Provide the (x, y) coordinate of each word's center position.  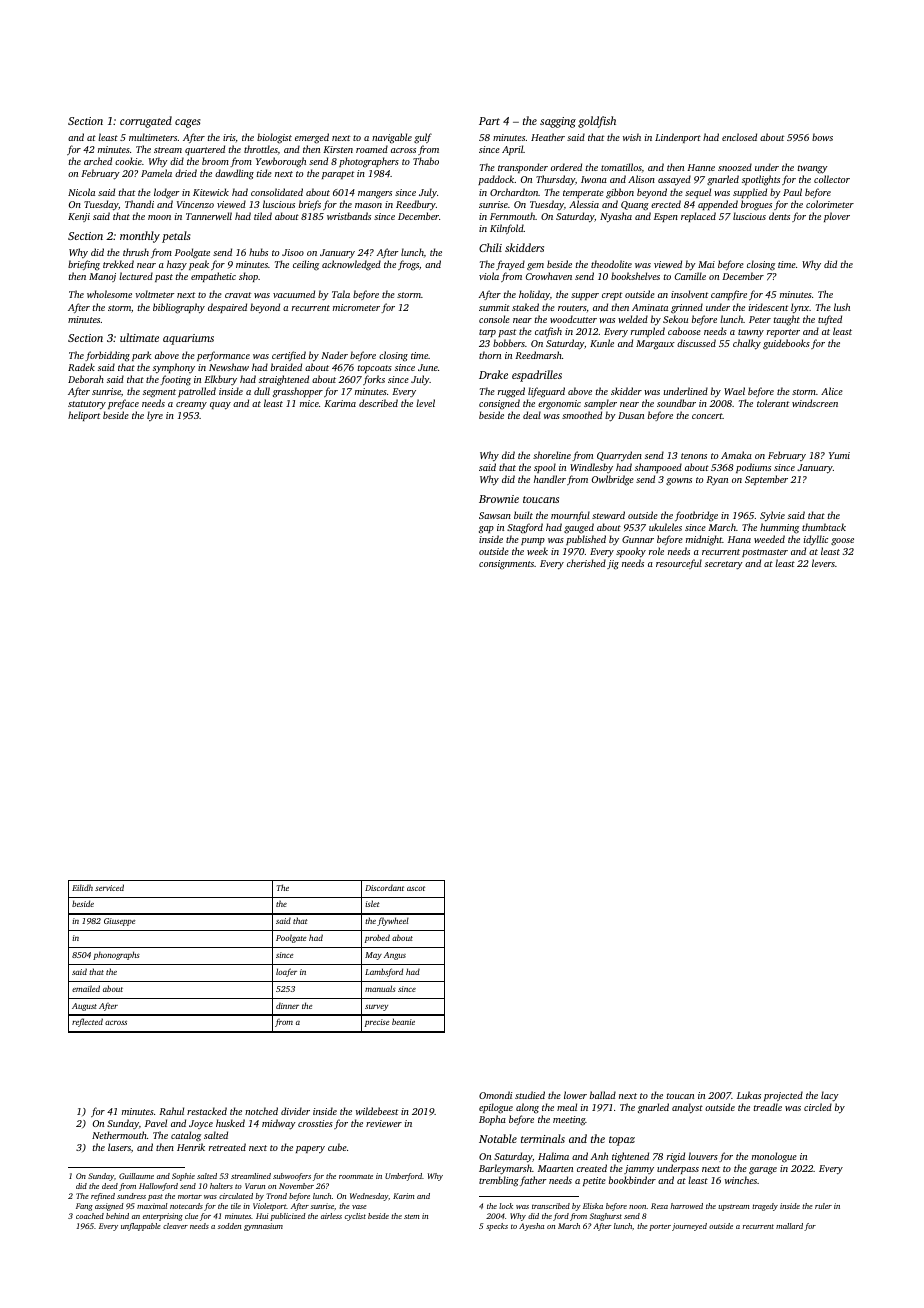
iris (229, 138)
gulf (423, 138)
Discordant (384, 887)
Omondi (495, 1095)
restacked (207, 1111)
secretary (724, 565)
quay (220, 406)
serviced (109, 887)
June (428, 367)
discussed (696, 343)
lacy (830, 1096)
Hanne (701, 167)
